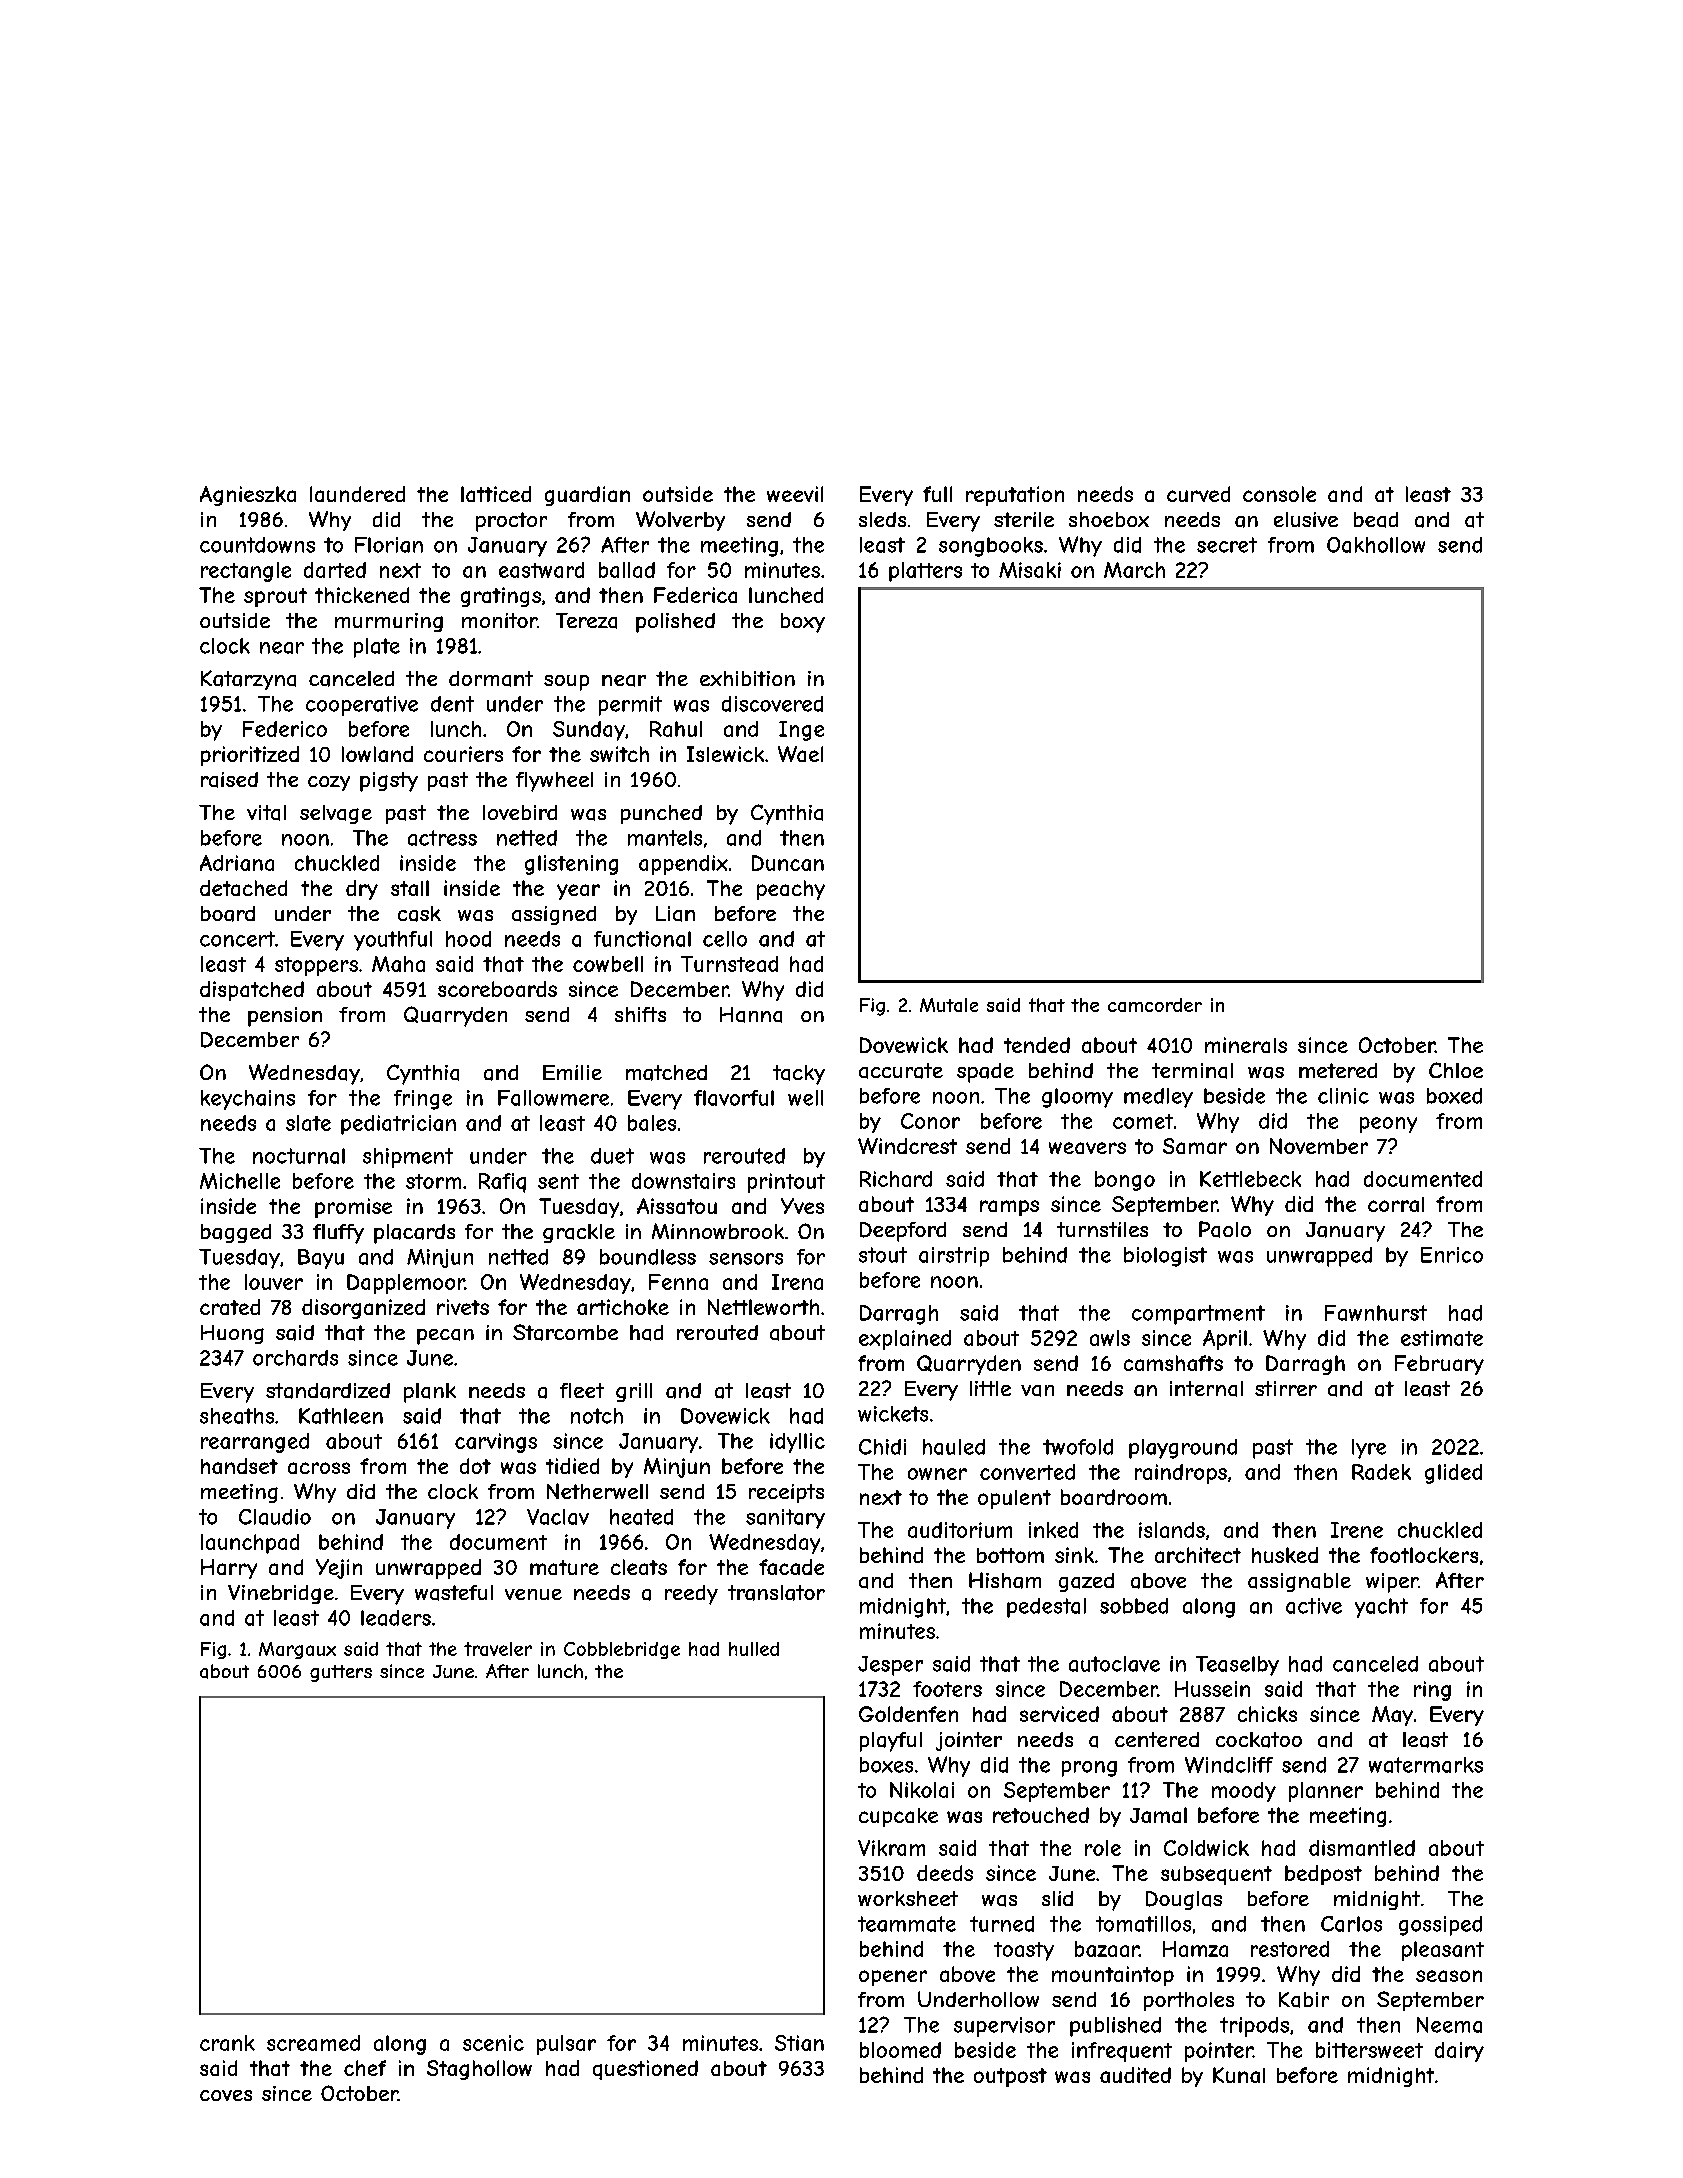  What do you see at coordinates (1157, 1739) in the screenshot?
I see `centered` at bounding box center [1157, 1739].
